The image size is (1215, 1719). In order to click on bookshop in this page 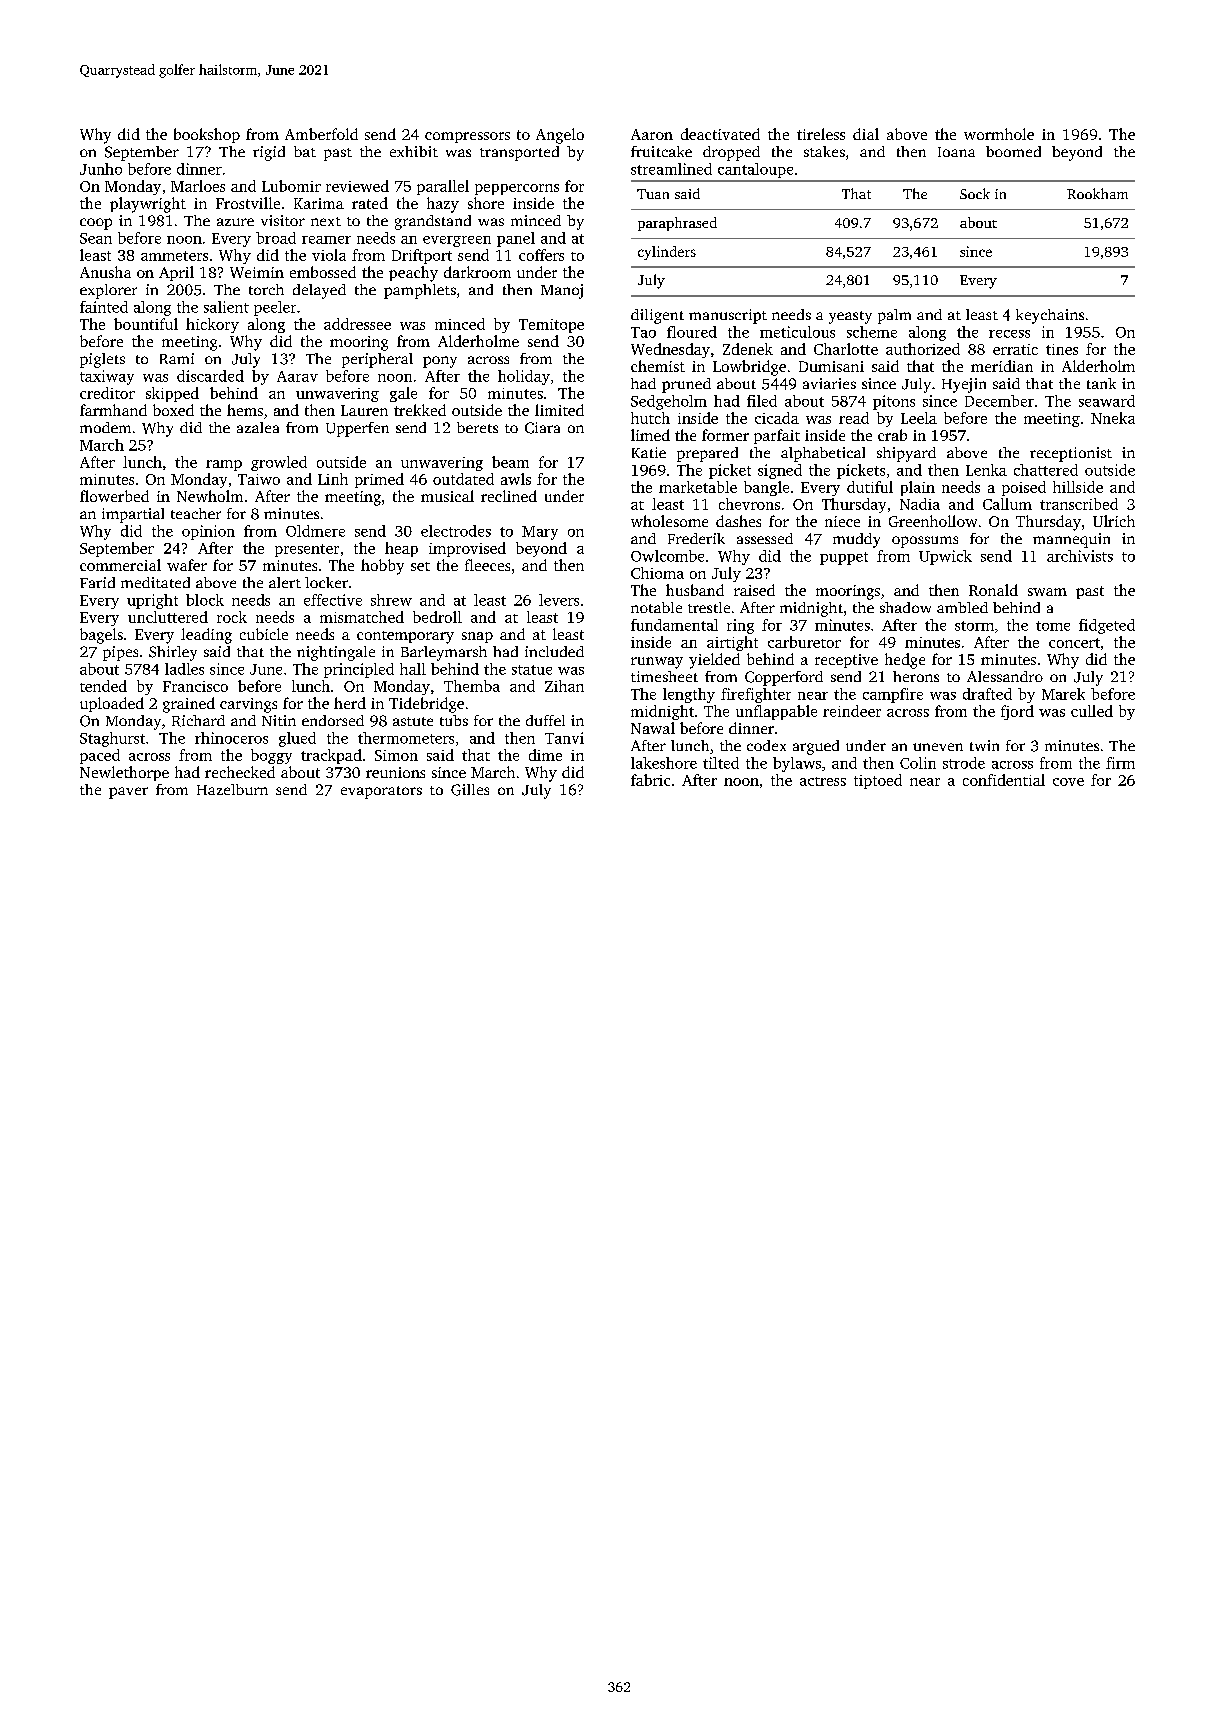, I will do `click(207, 135)`.
